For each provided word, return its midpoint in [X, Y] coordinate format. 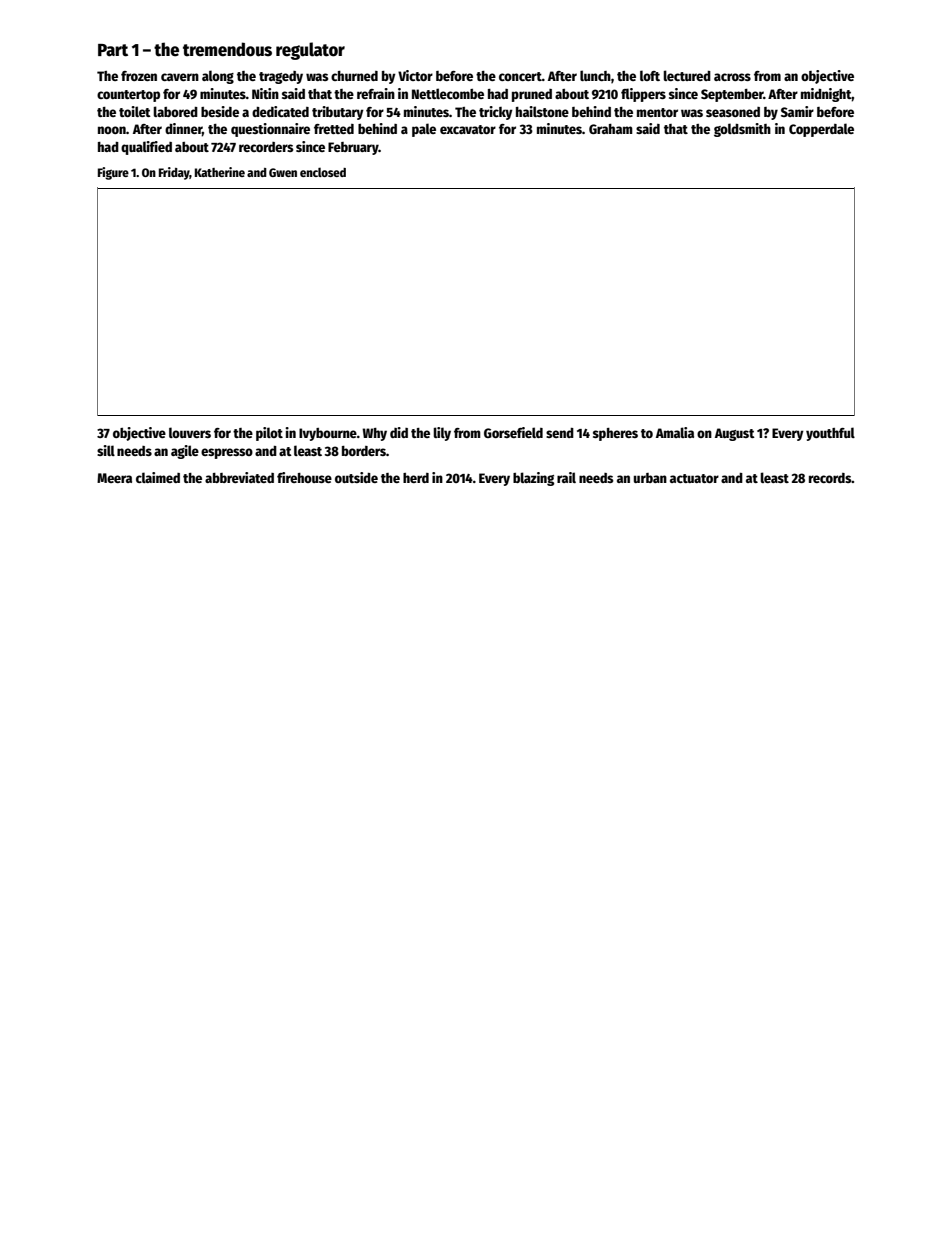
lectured [687, 75]
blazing [533, 479]
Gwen [283, 172]
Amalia [675, 432]
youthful [830, 434]
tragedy [281, 77]
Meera [114, 478]
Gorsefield [513, 432]
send [560, 433]
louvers [190, 432]
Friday [174, 173]
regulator [310, 51]
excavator [468, 129]
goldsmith [742, 130]
